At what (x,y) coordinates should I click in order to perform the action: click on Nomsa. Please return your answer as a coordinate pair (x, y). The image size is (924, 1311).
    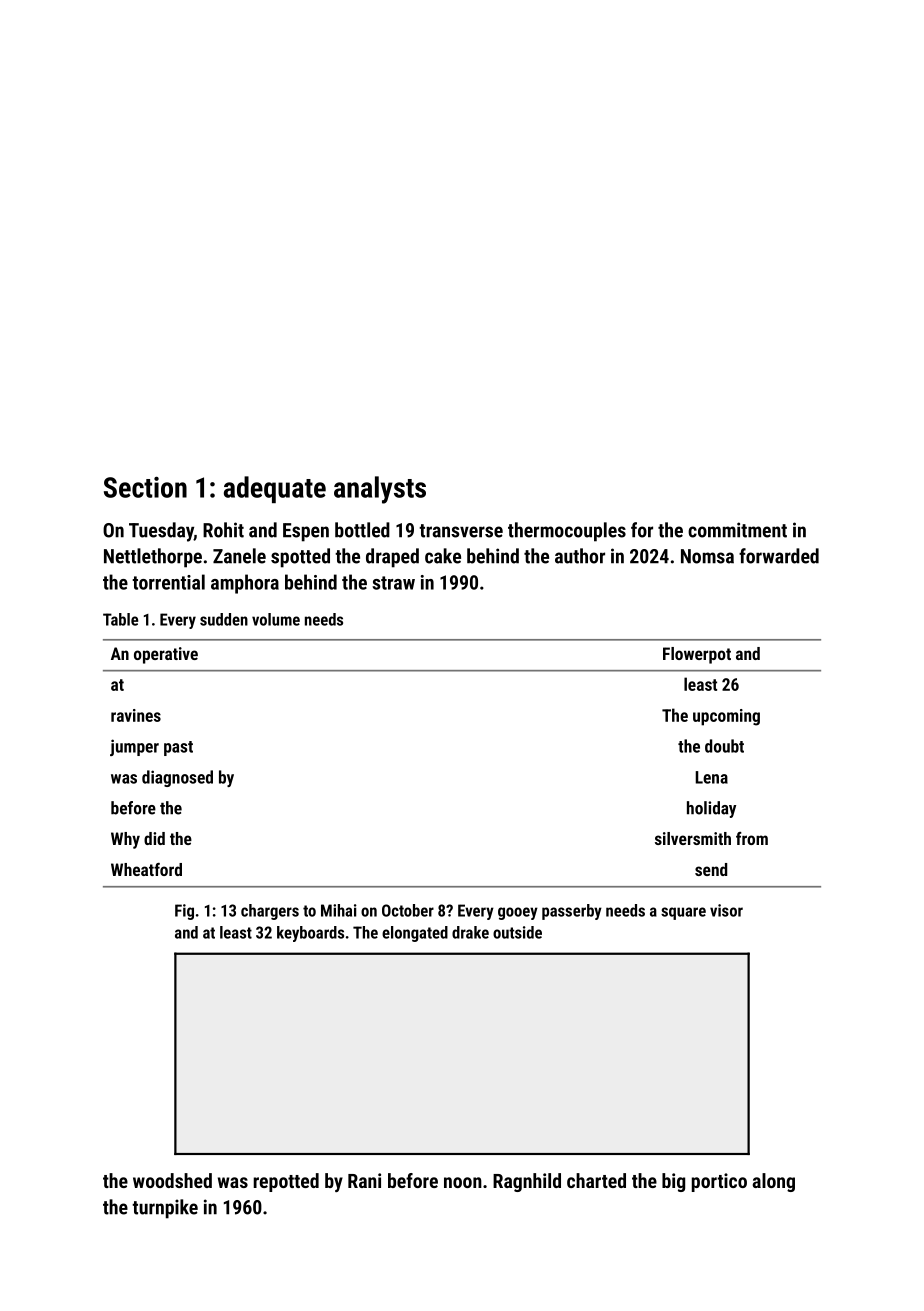
    Looking at the image, I should click on (707, 556).
